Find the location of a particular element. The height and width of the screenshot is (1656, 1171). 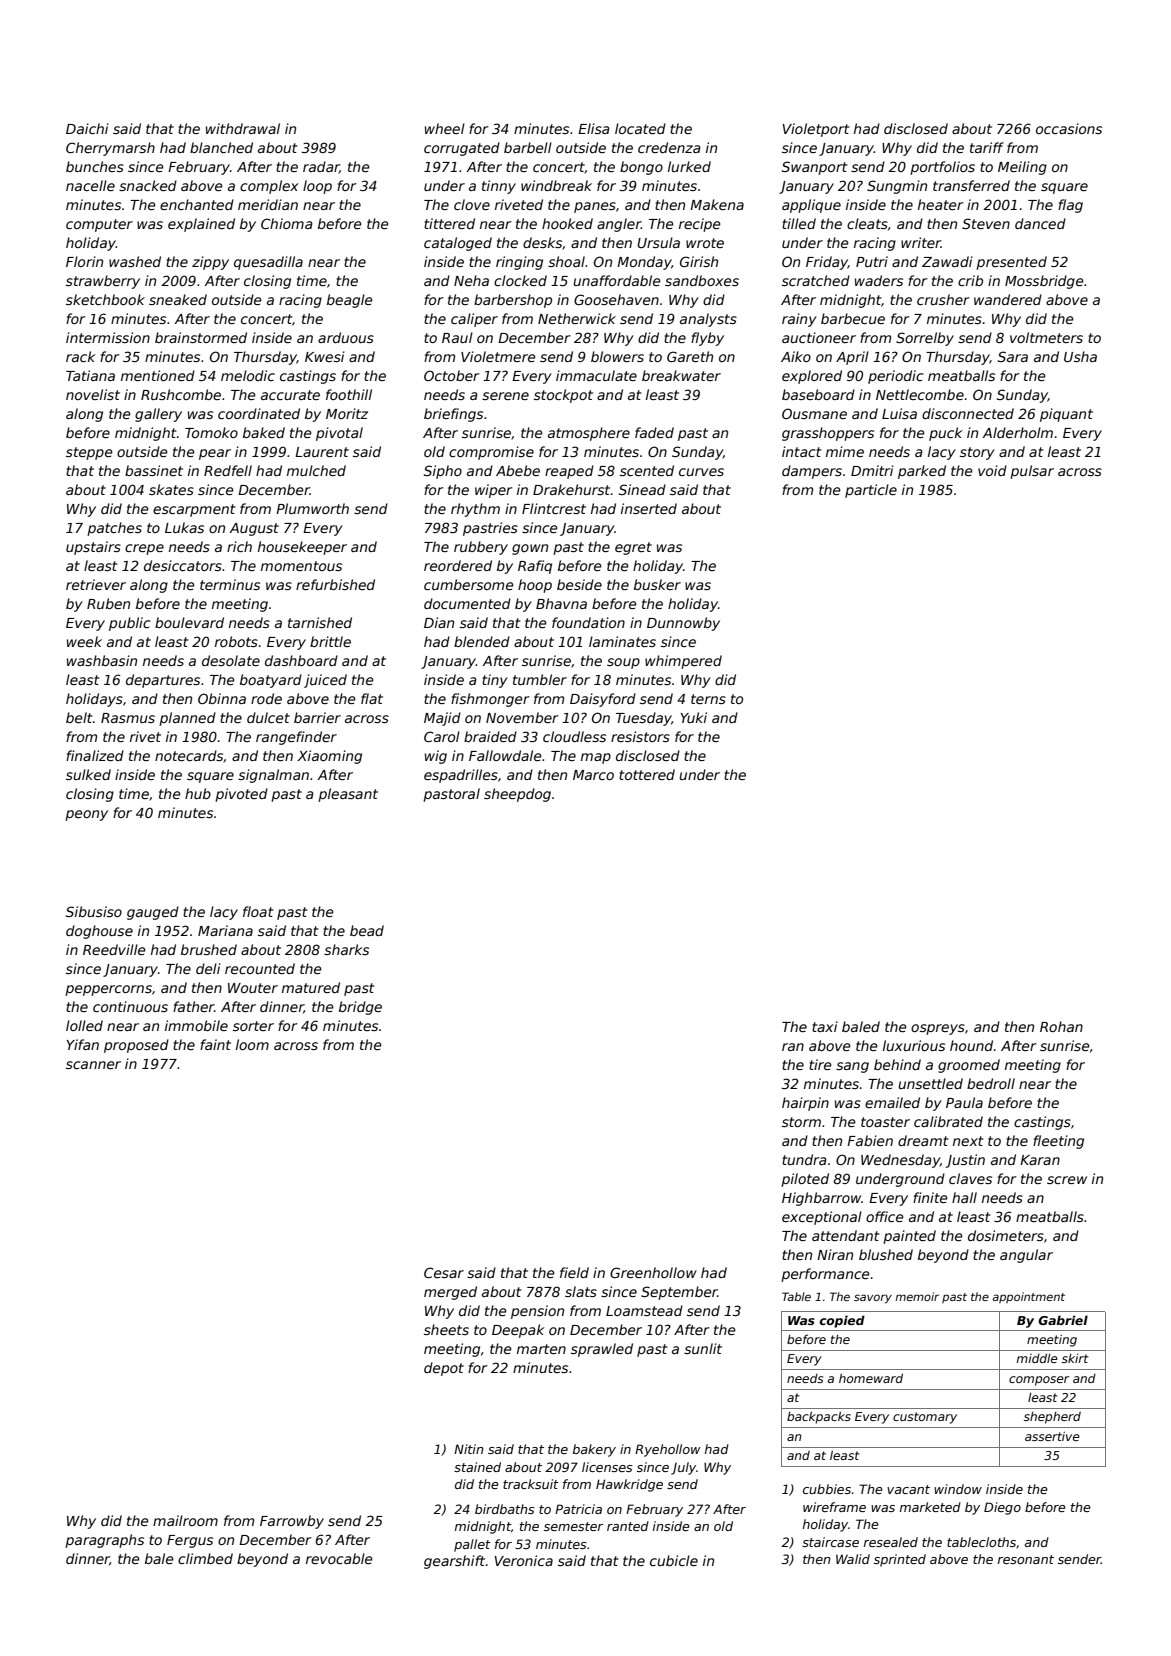

bead is located at coordinates (367, 930).
